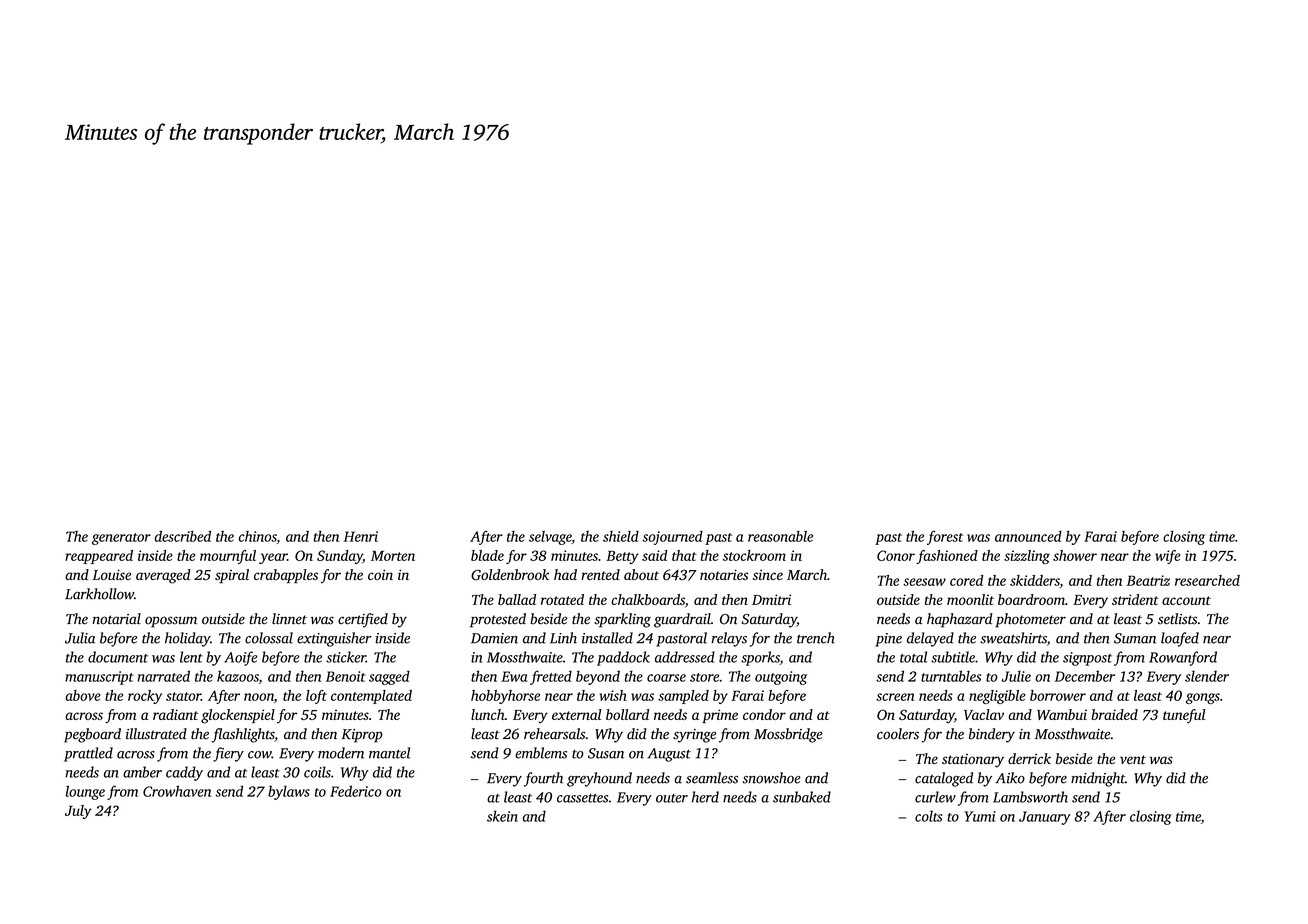 The width and height of the page is (1308, 924). I want to click on forest, so click(945, 537).
